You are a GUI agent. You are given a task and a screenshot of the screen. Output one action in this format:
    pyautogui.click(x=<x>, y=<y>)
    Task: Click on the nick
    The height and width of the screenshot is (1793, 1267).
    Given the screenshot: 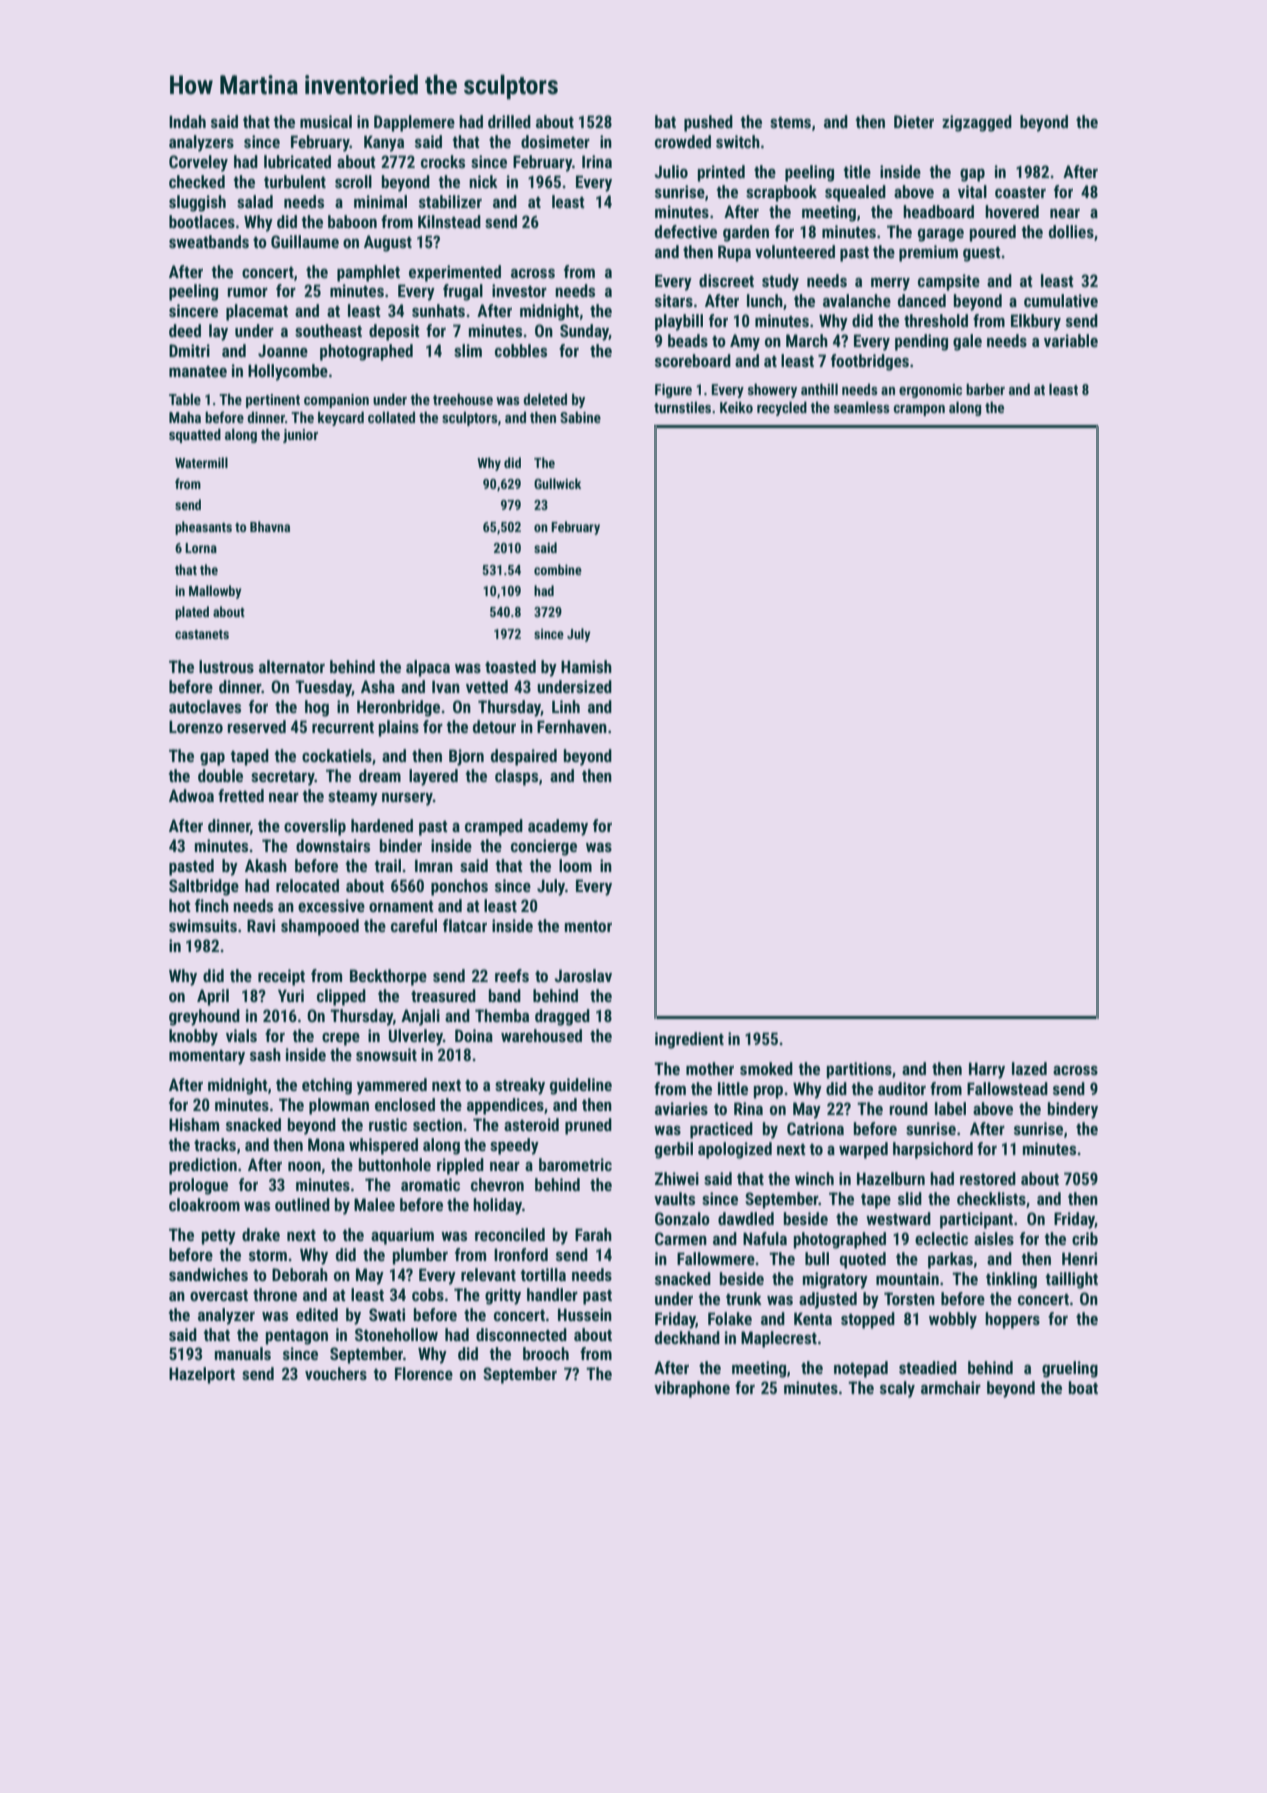 What is the action you would take?
    pyautogui.click(x=483, y=181)
